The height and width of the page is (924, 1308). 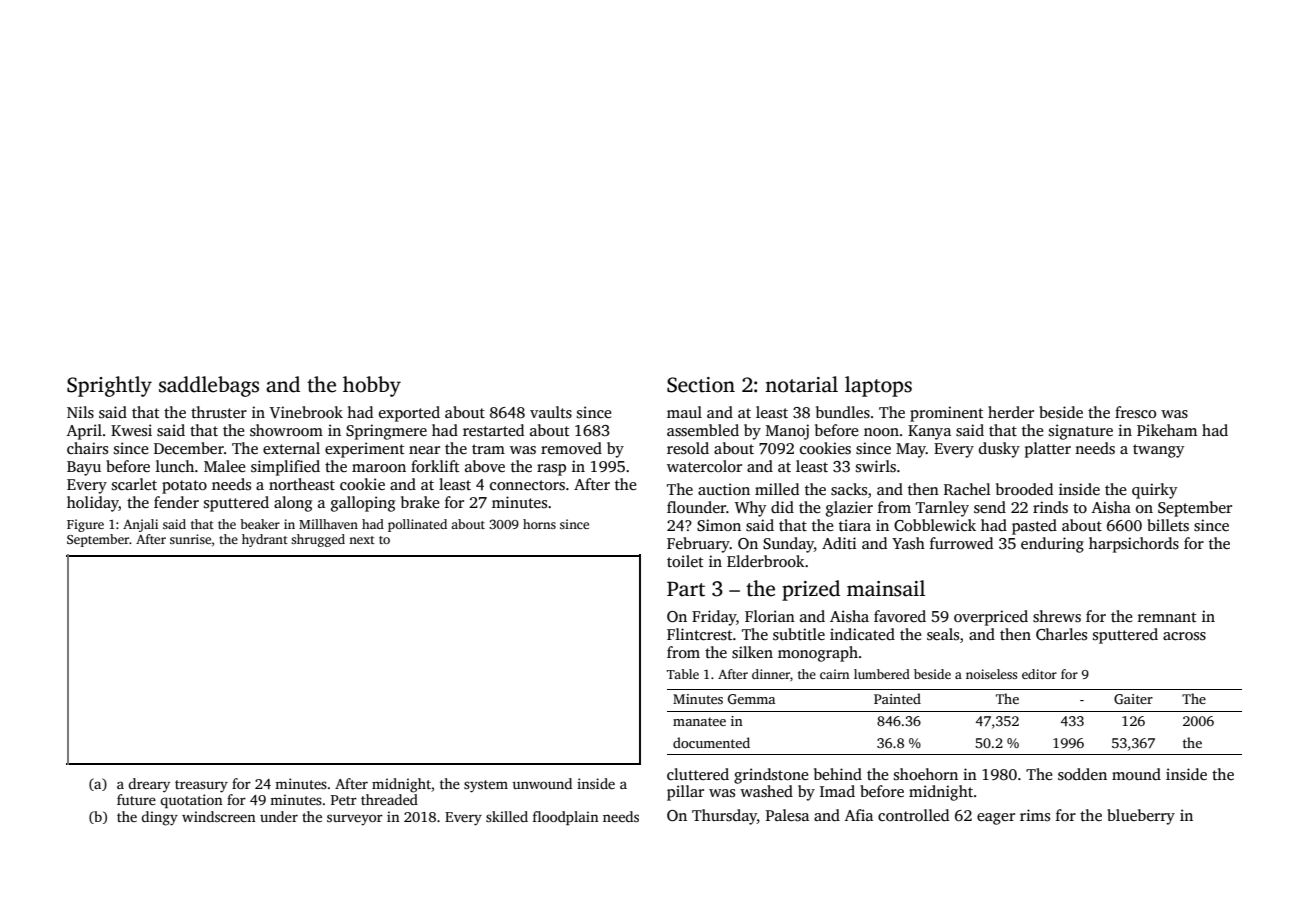 What do you see at coordinates (149, 785) in the page?
I see `dreary` at bounding box center [149, 785].
